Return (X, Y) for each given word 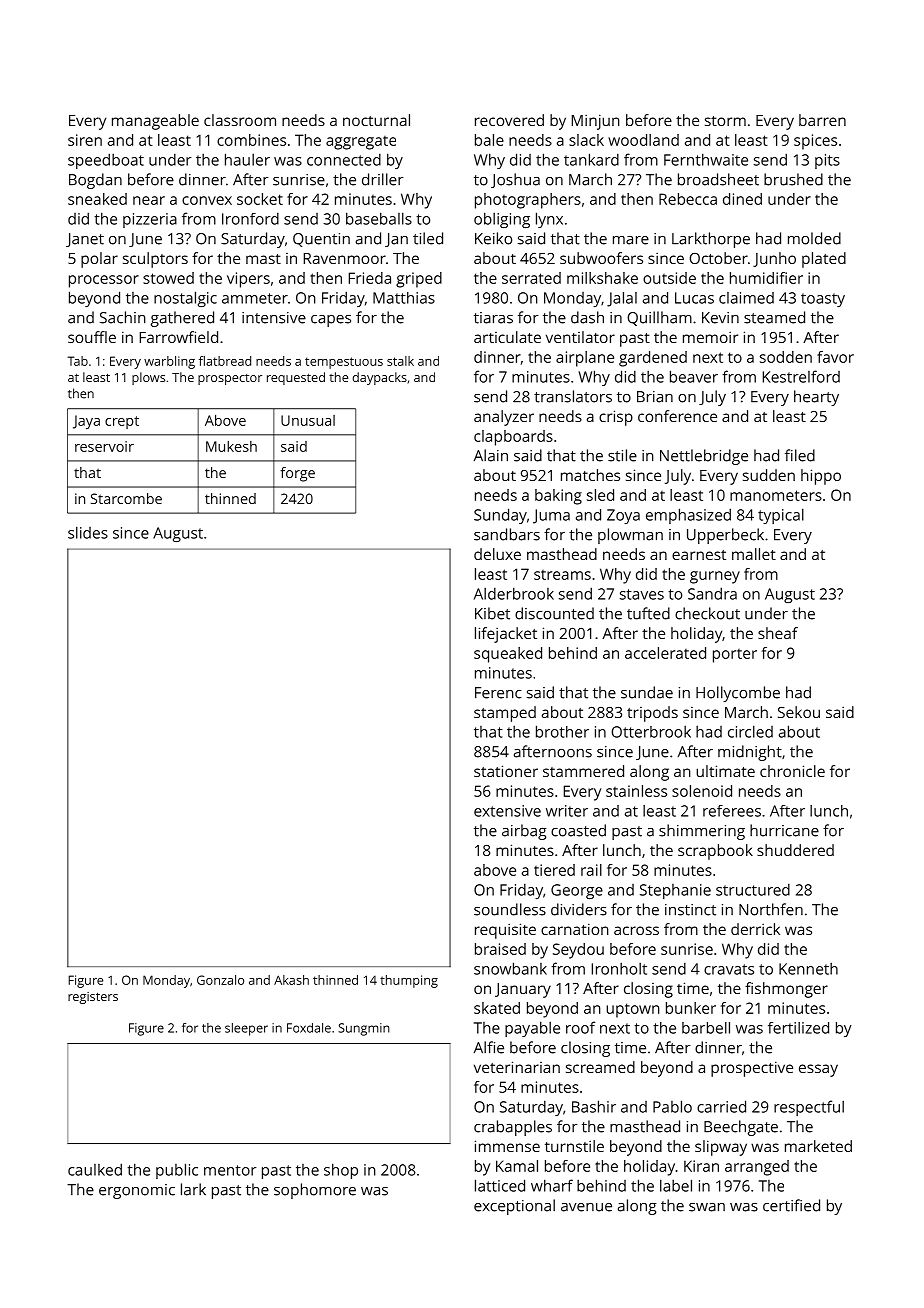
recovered (509, 120)
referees (732, 811)
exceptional (514, 1207)
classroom (240, 120)
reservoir (104, 446)
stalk (400, 361)
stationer (506, 771)
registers (93, 998)
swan (707, 1207)
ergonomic (137, 1191)
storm (725, 121)
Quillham (659, 318)
